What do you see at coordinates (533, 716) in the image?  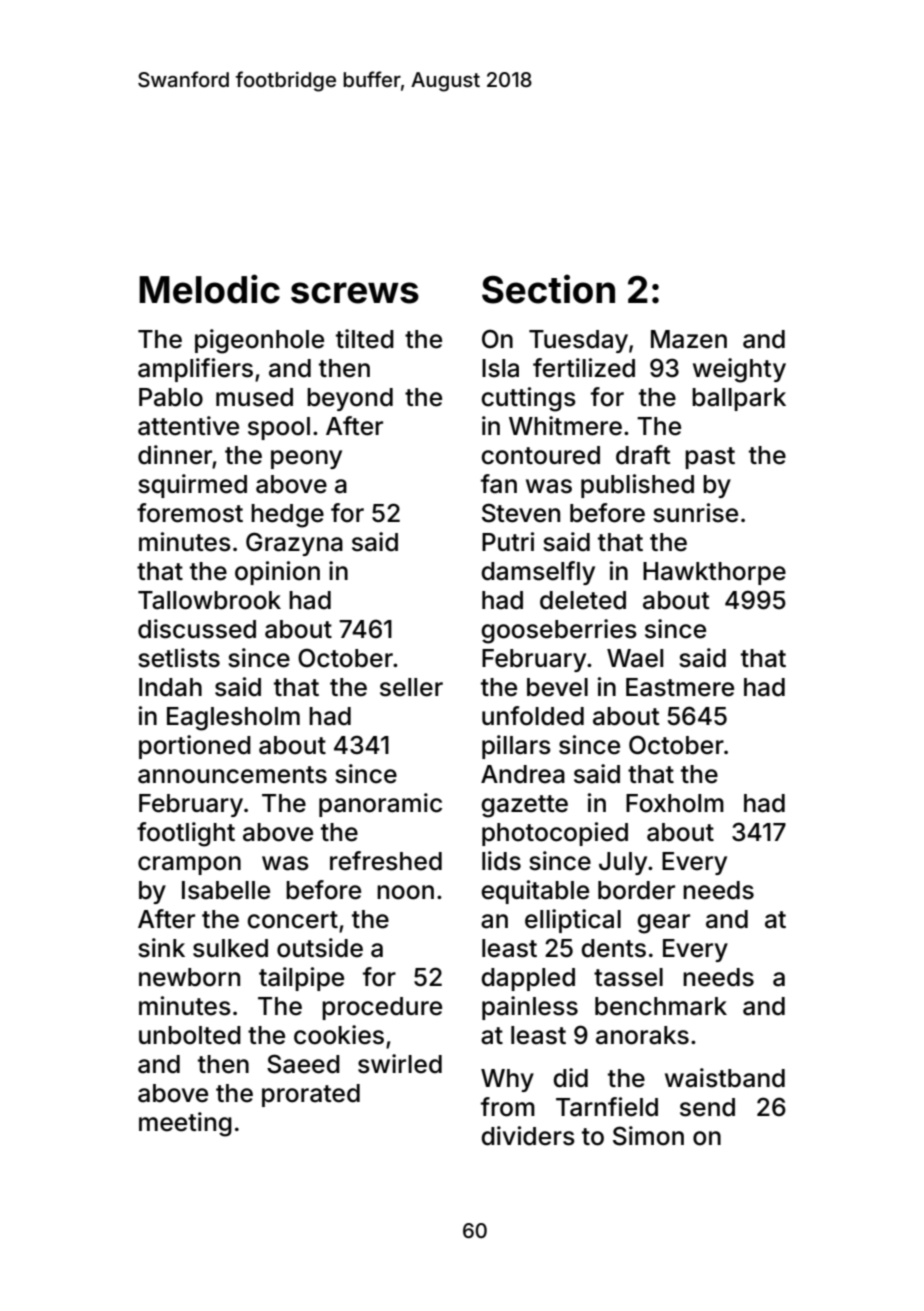 I see `unfolded` at bounding box center [533, 716].
